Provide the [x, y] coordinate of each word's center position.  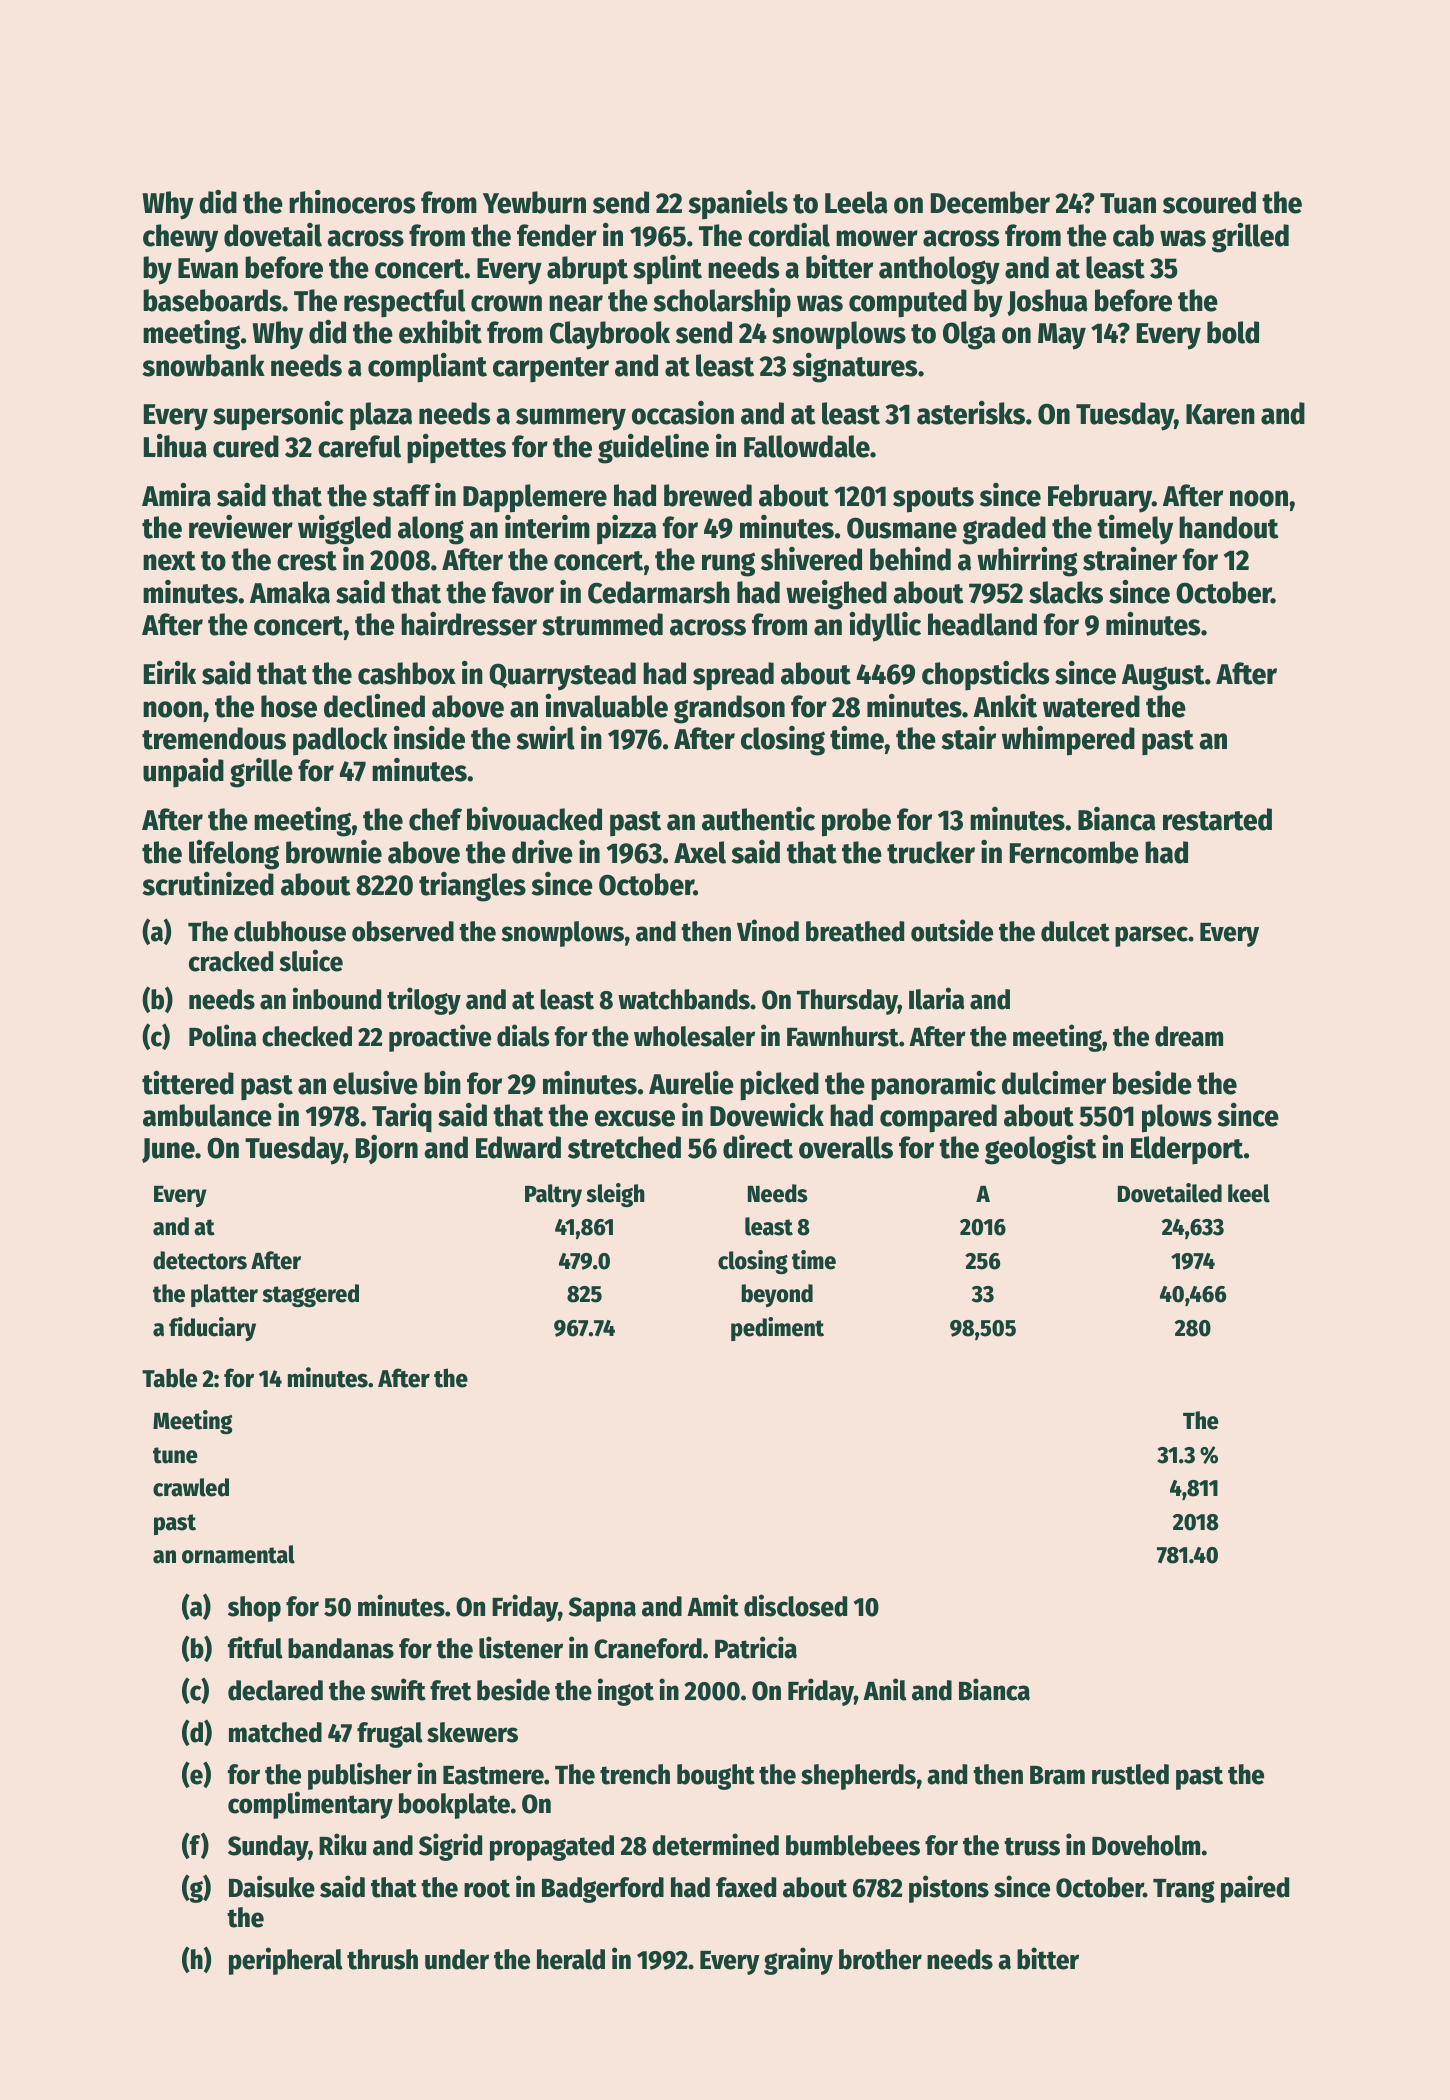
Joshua [1047, 302]
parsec [1151, 936]
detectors [200, 1260]
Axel [700, 852]
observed [403, 931]
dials [523, 1035]
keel [1249, 1193]
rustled [1130, 1774]
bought [716, 1777]
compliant [427, 368]
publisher [360, 1776]
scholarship [722, 303]
